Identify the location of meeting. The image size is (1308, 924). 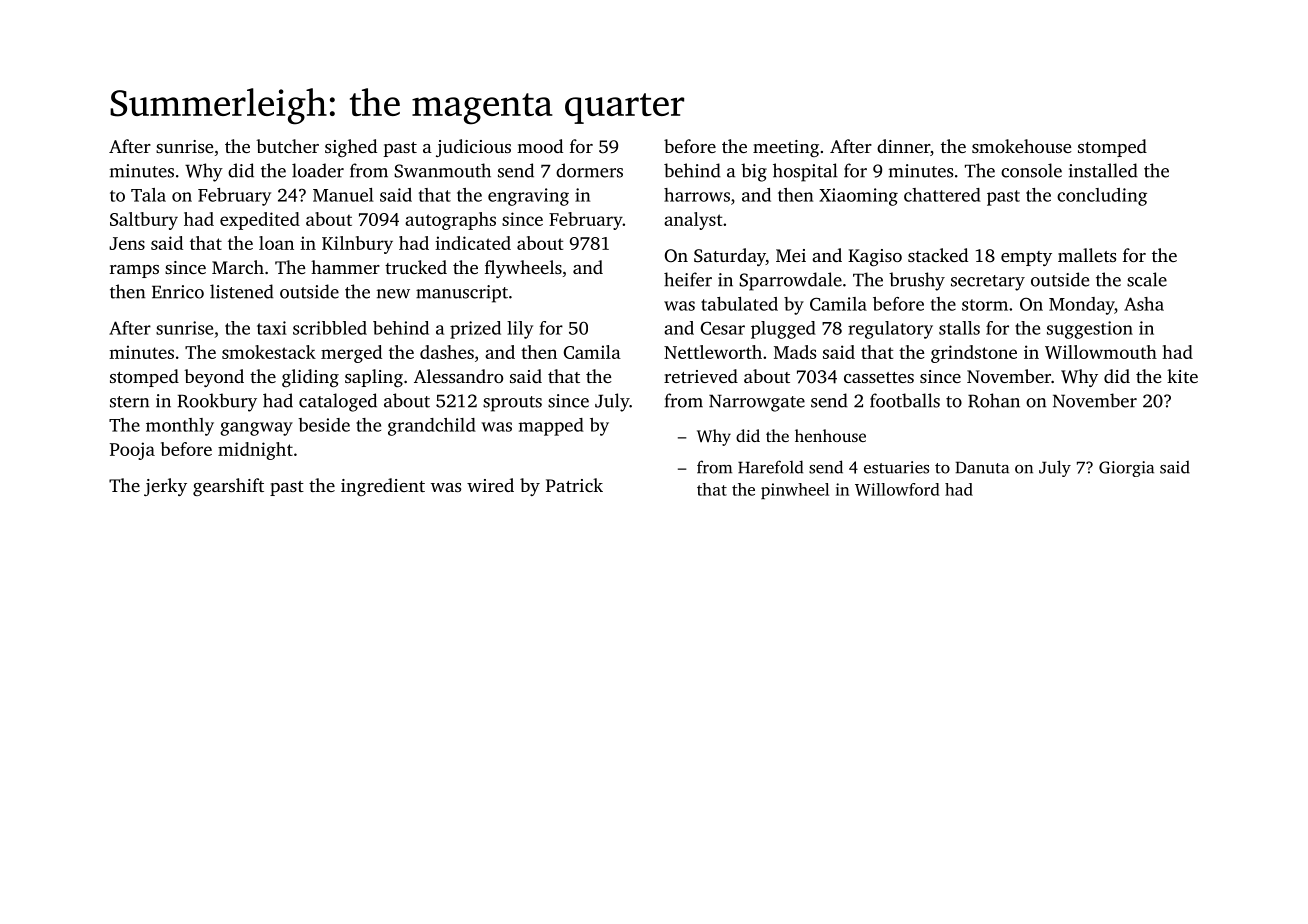
(786, 148).
